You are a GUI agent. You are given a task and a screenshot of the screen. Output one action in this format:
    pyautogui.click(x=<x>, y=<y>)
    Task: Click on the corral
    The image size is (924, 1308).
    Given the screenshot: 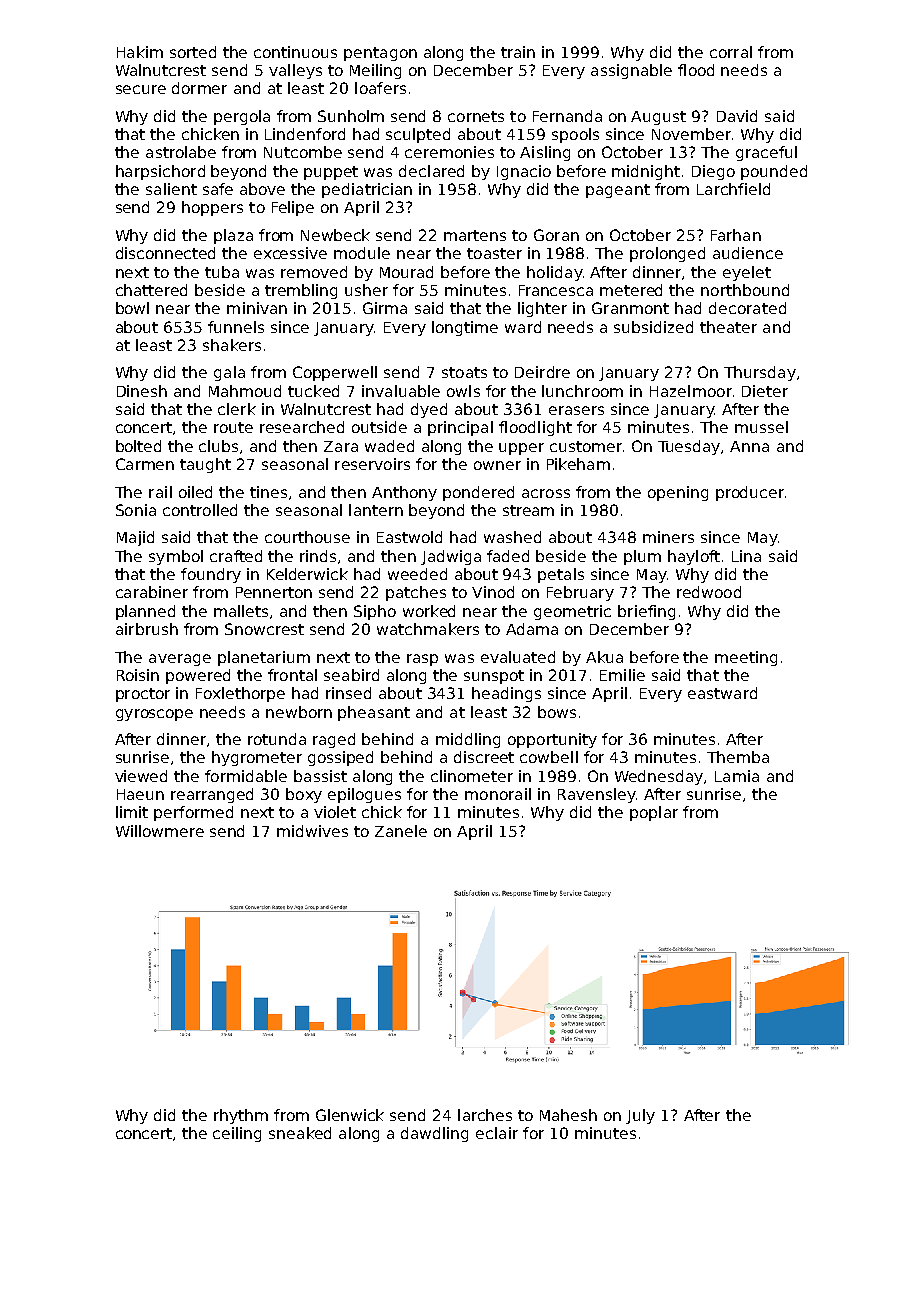 What is the action you would take?
    pyautogui.click(x=731, y=52)
